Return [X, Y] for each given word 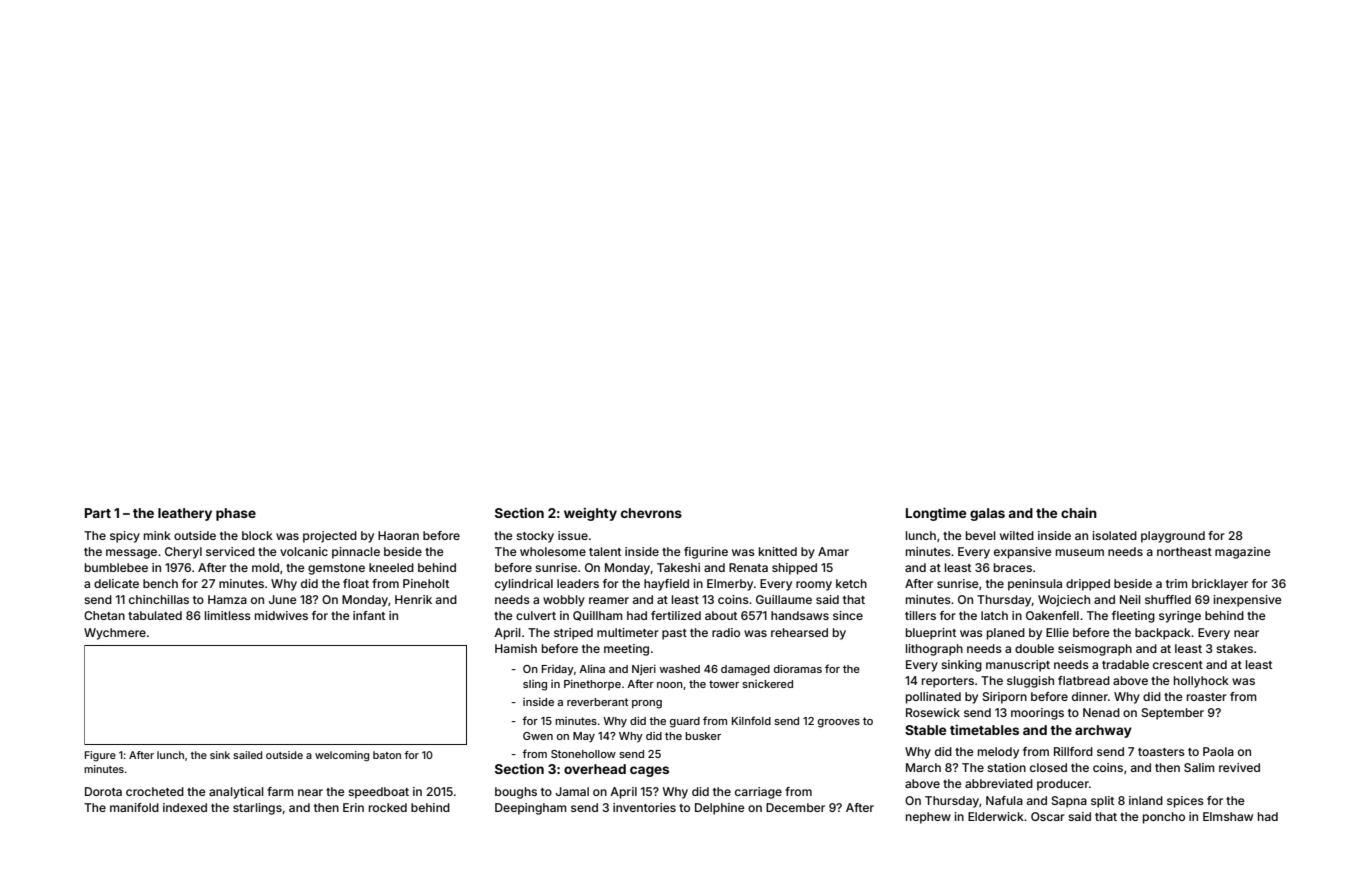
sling [535, 685]
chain [1079, 513]
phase [236, 514]
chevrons [651, 513]
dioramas [798, 668]
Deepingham [531, 809]
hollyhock [1201, 682]
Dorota [103, 791]
